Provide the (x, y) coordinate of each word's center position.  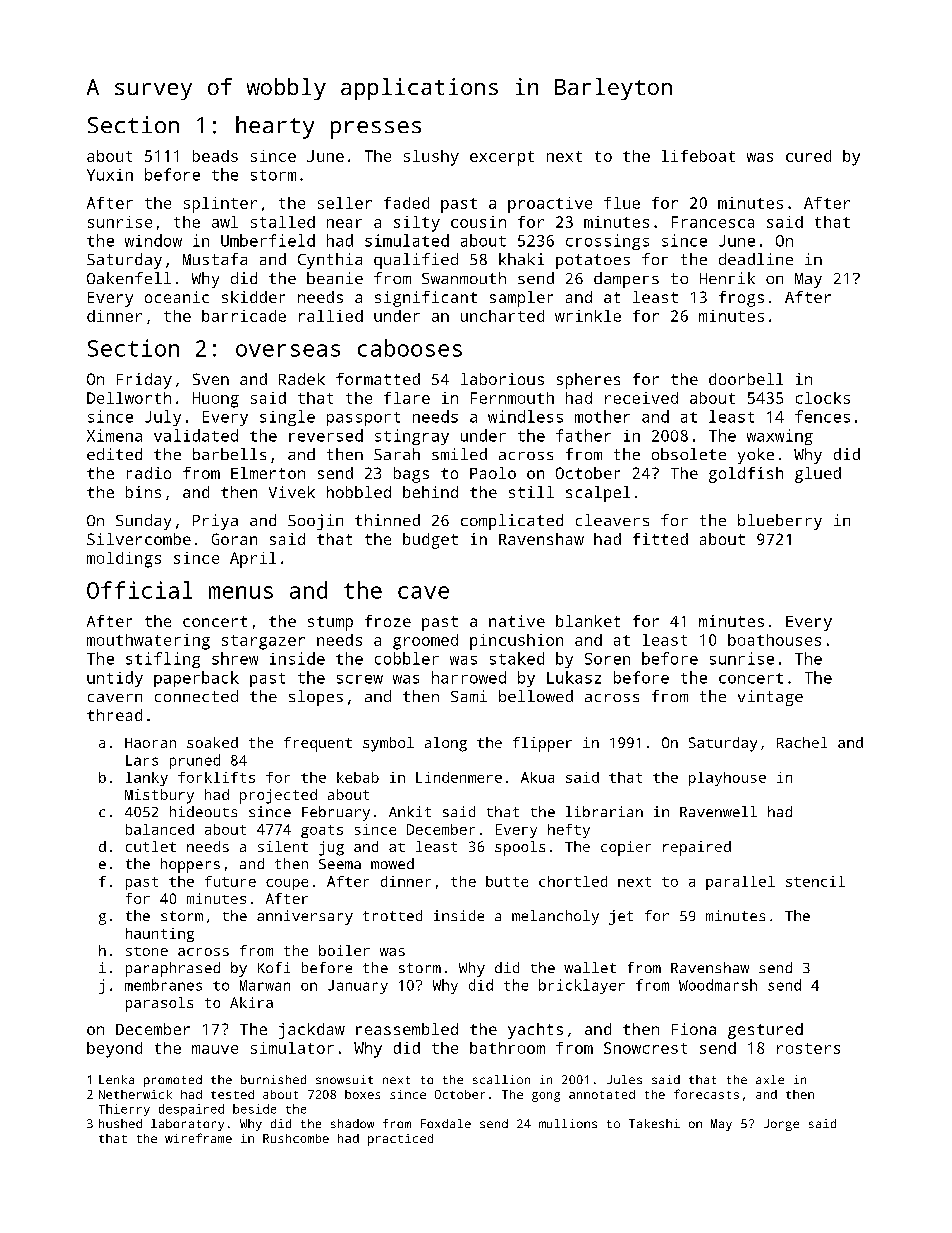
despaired (191, 1110)
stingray (412, 437)
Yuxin (110, 175)
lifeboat (698, 156)
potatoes (593, 261)
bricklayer (582, 986)
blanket (588, 621)
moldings (124, 560)
